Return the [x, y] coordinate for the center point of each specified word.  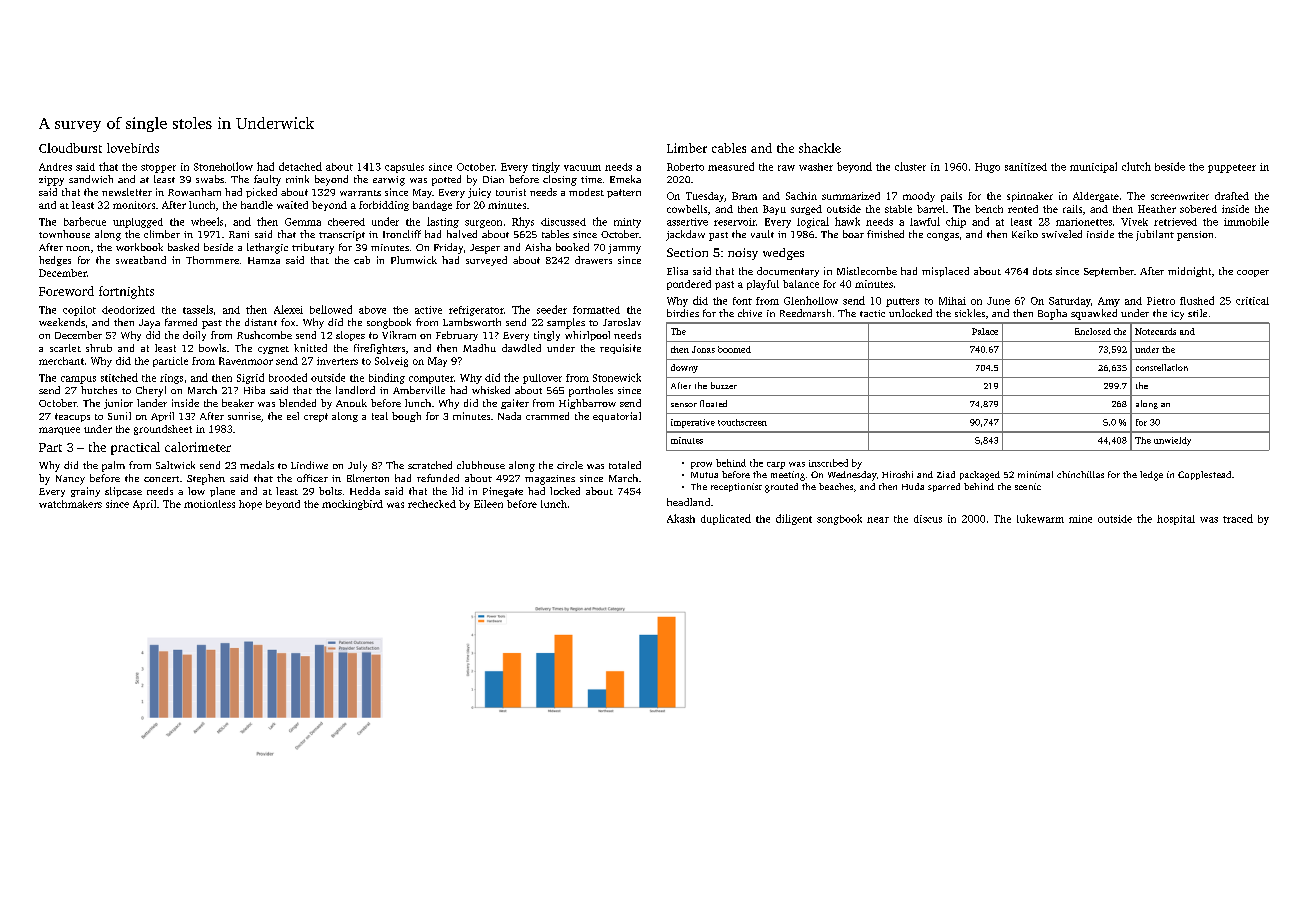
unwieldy [1172, 441]
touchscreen [742, 422]
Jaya [149, 324]
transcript [342, 236]
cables [729, 148]
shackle [820, 148]
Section [687, 252]
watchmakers [70, 504]
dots [1042, 271]
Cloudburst [70, 148]
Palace [985, 331]
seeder [552, 309]
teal [380, 416]
